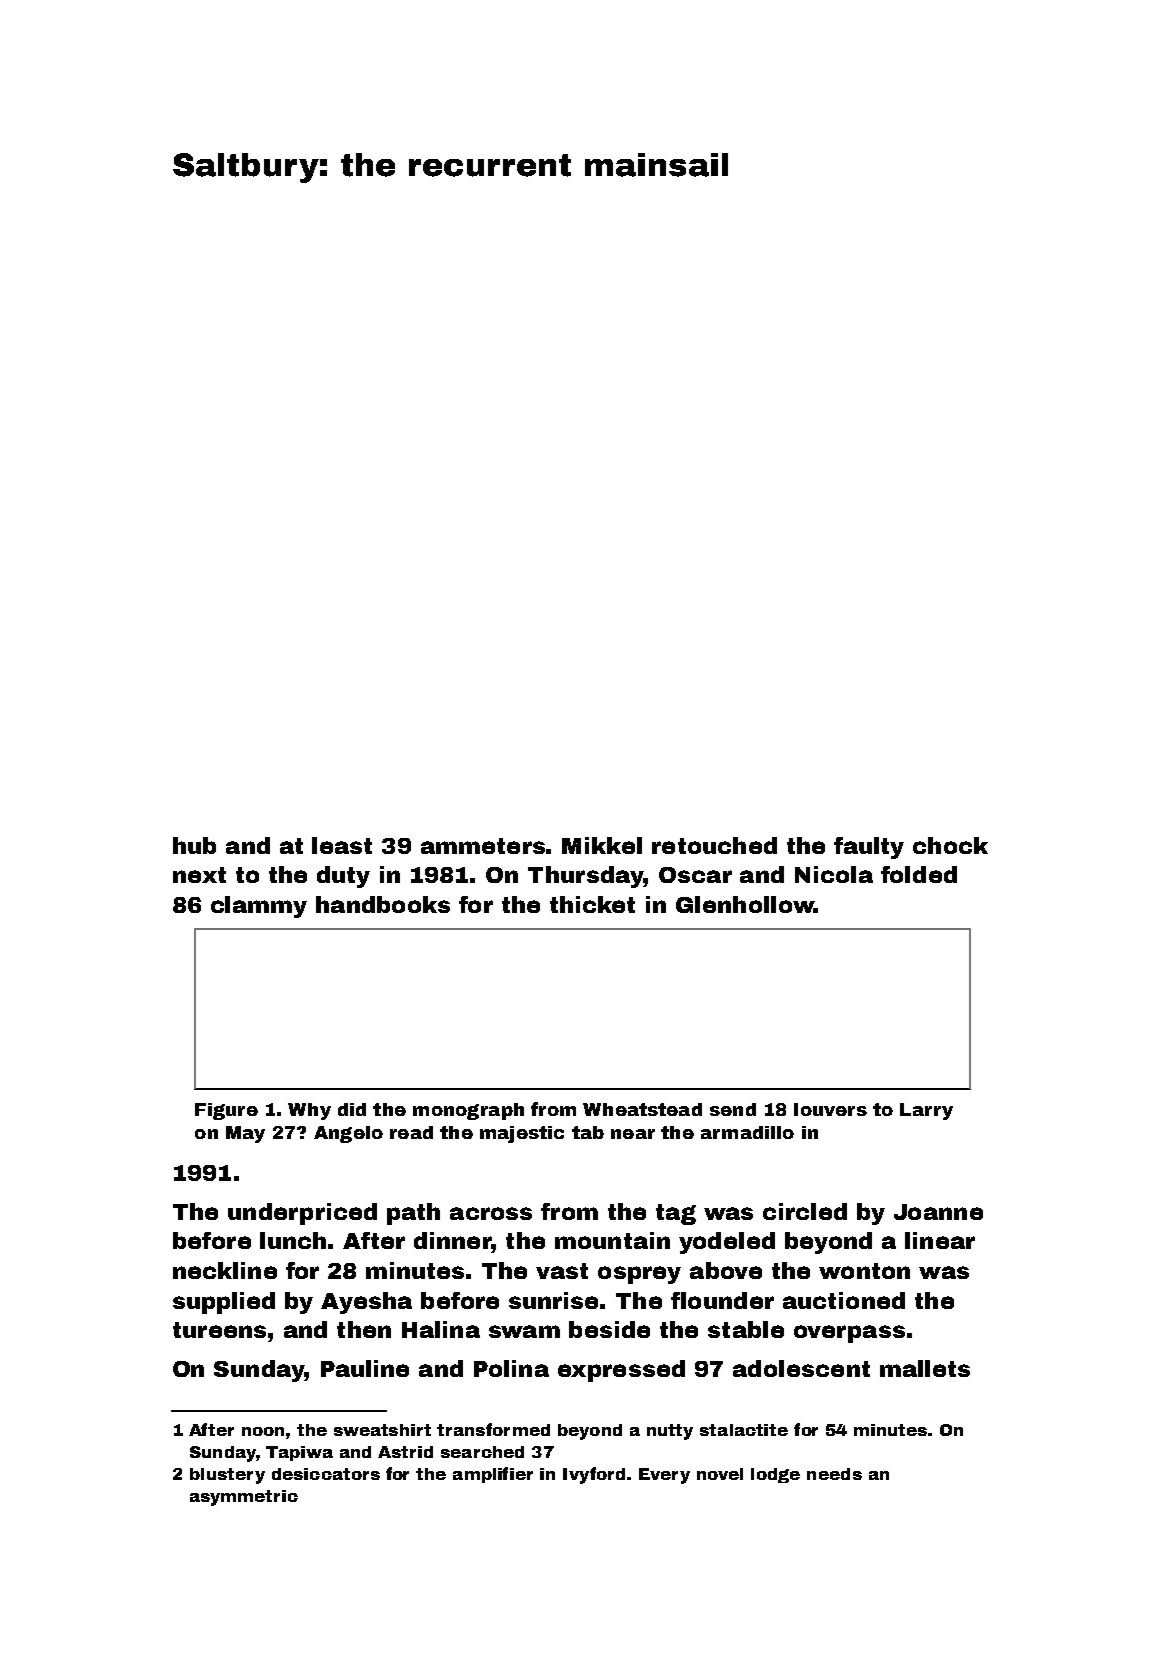  What do you see at coordinates (522, 1134) in the screenshot?
I see `majestic` at bounding box center [522, 1134].
